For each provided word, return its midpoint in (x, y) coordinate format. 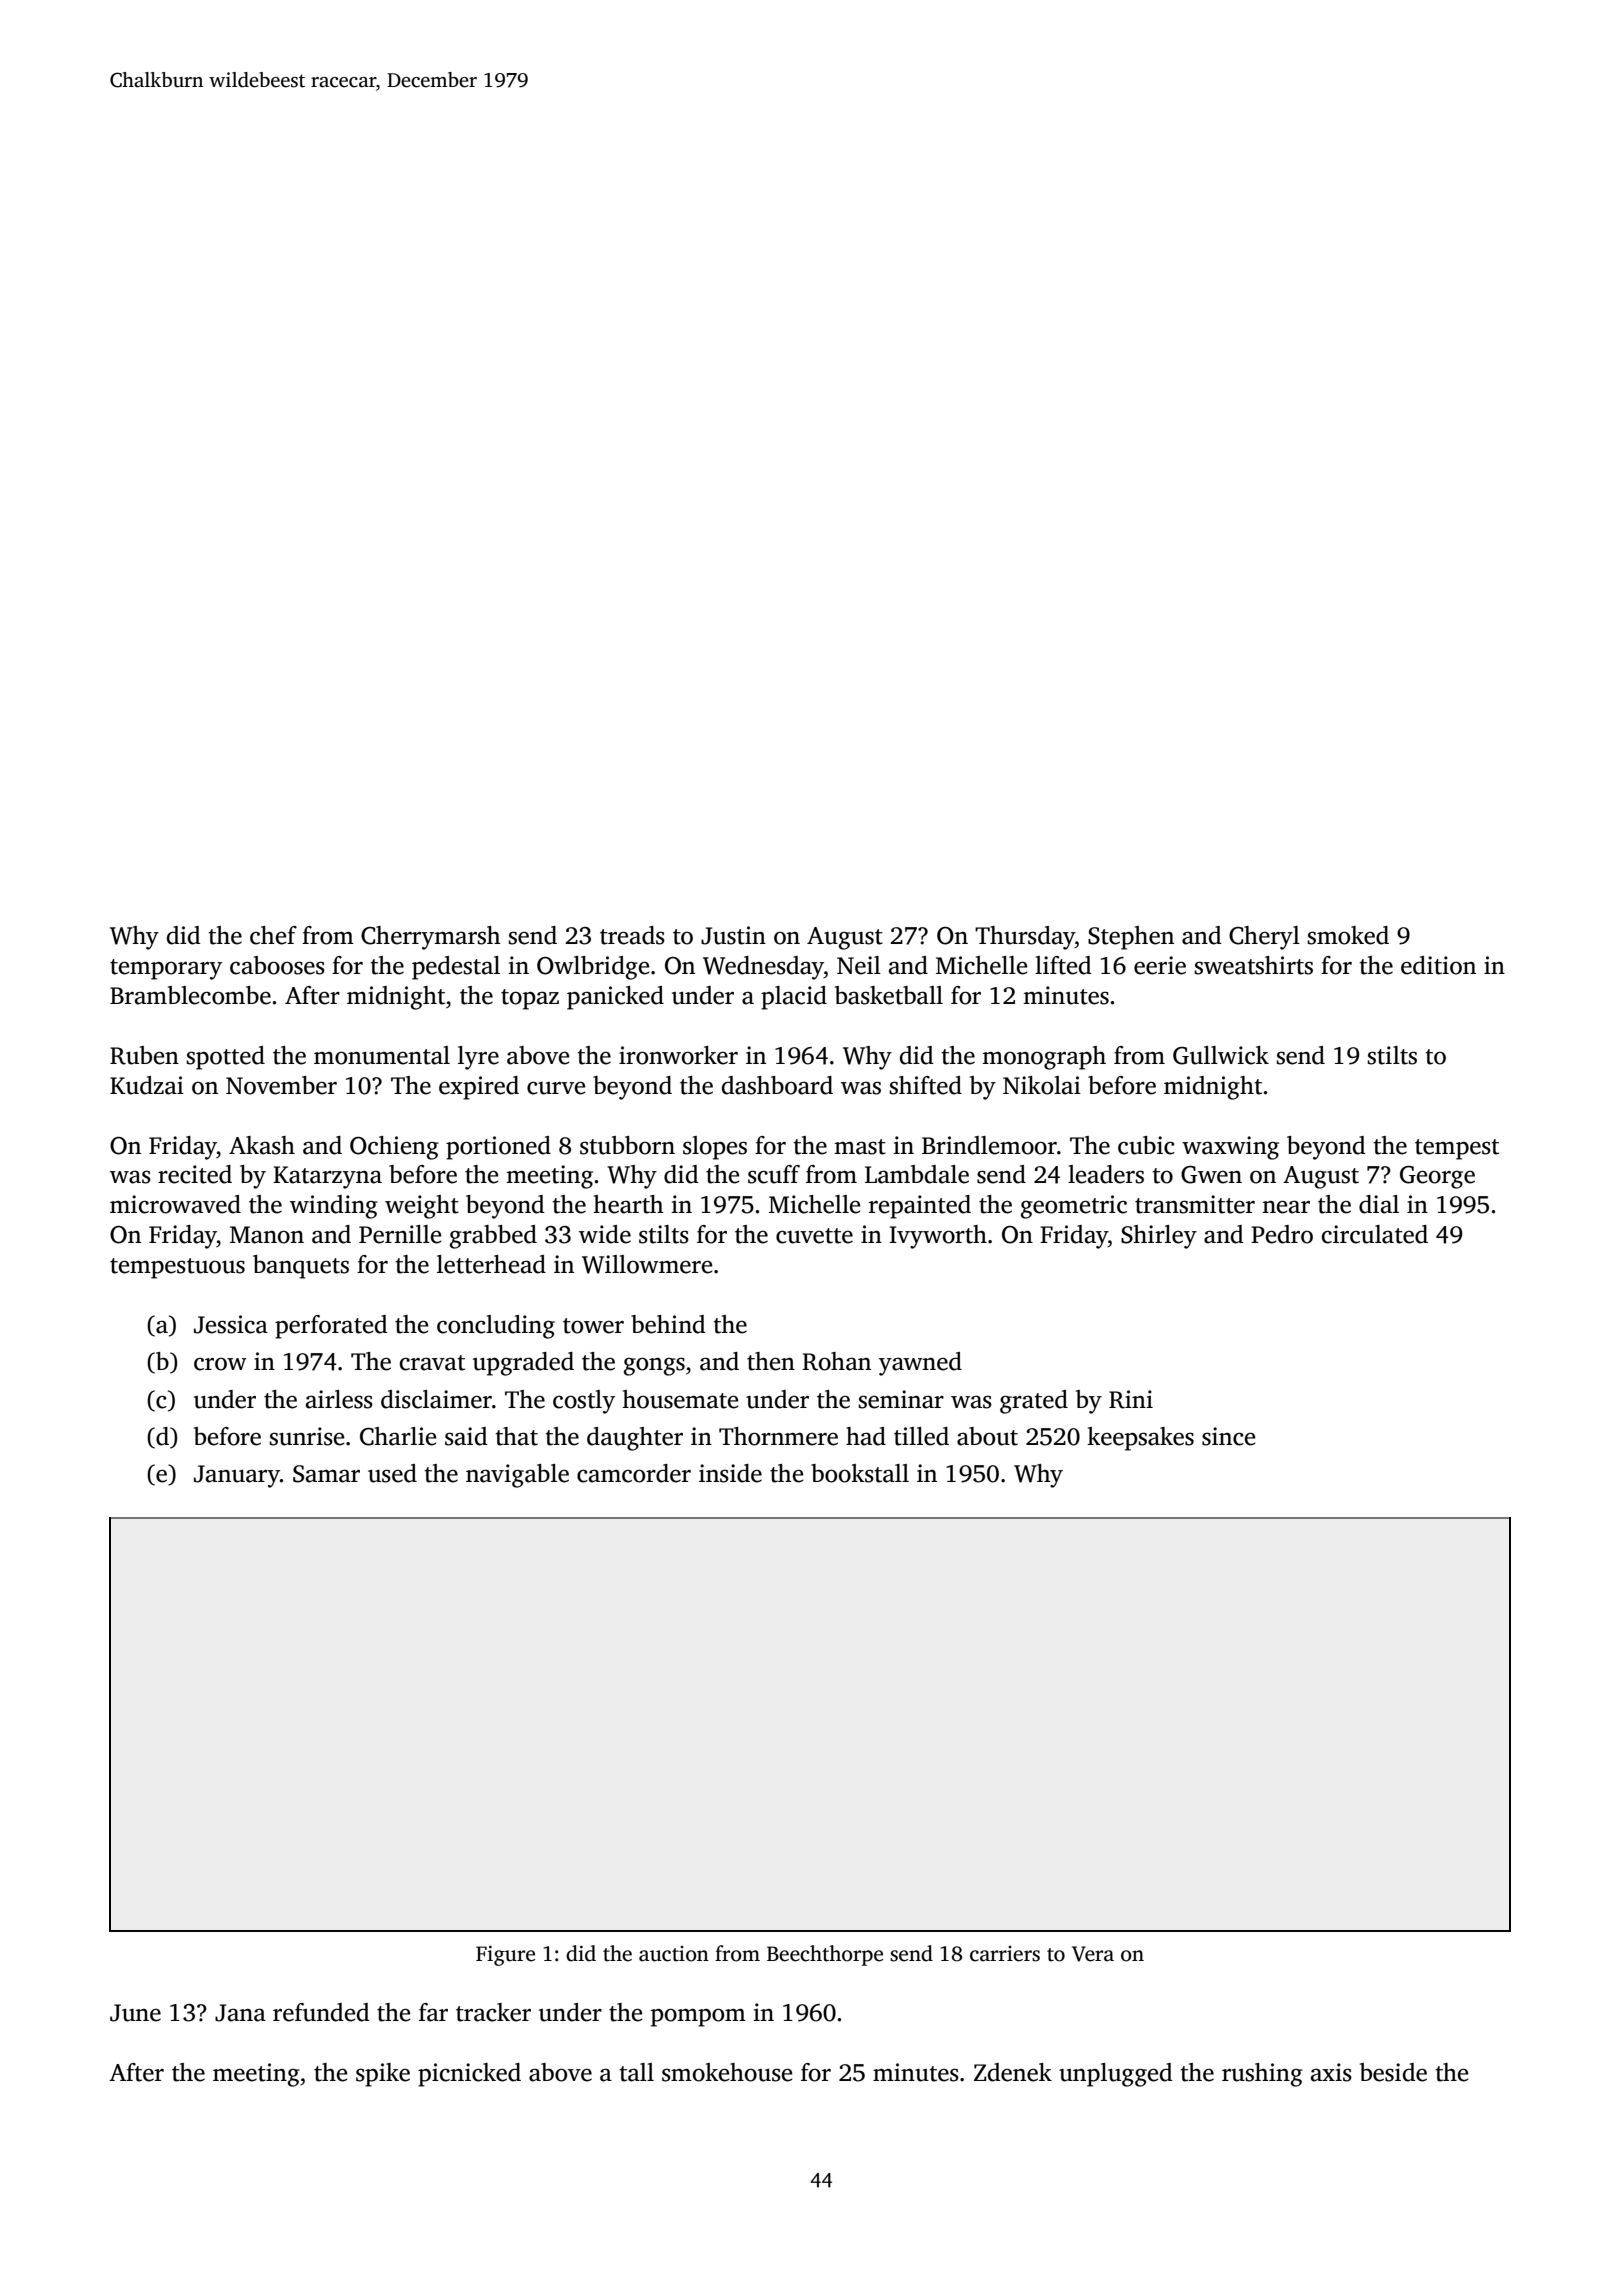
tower (593, 1326)
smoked (1348, 935)
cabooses (277, 965)
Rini (1131, 1399)
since (1228, 1436)
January (237, 1476)
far (433, 2012)
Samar (326, 1474)
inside (730, 1473)
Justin (733, 935)
